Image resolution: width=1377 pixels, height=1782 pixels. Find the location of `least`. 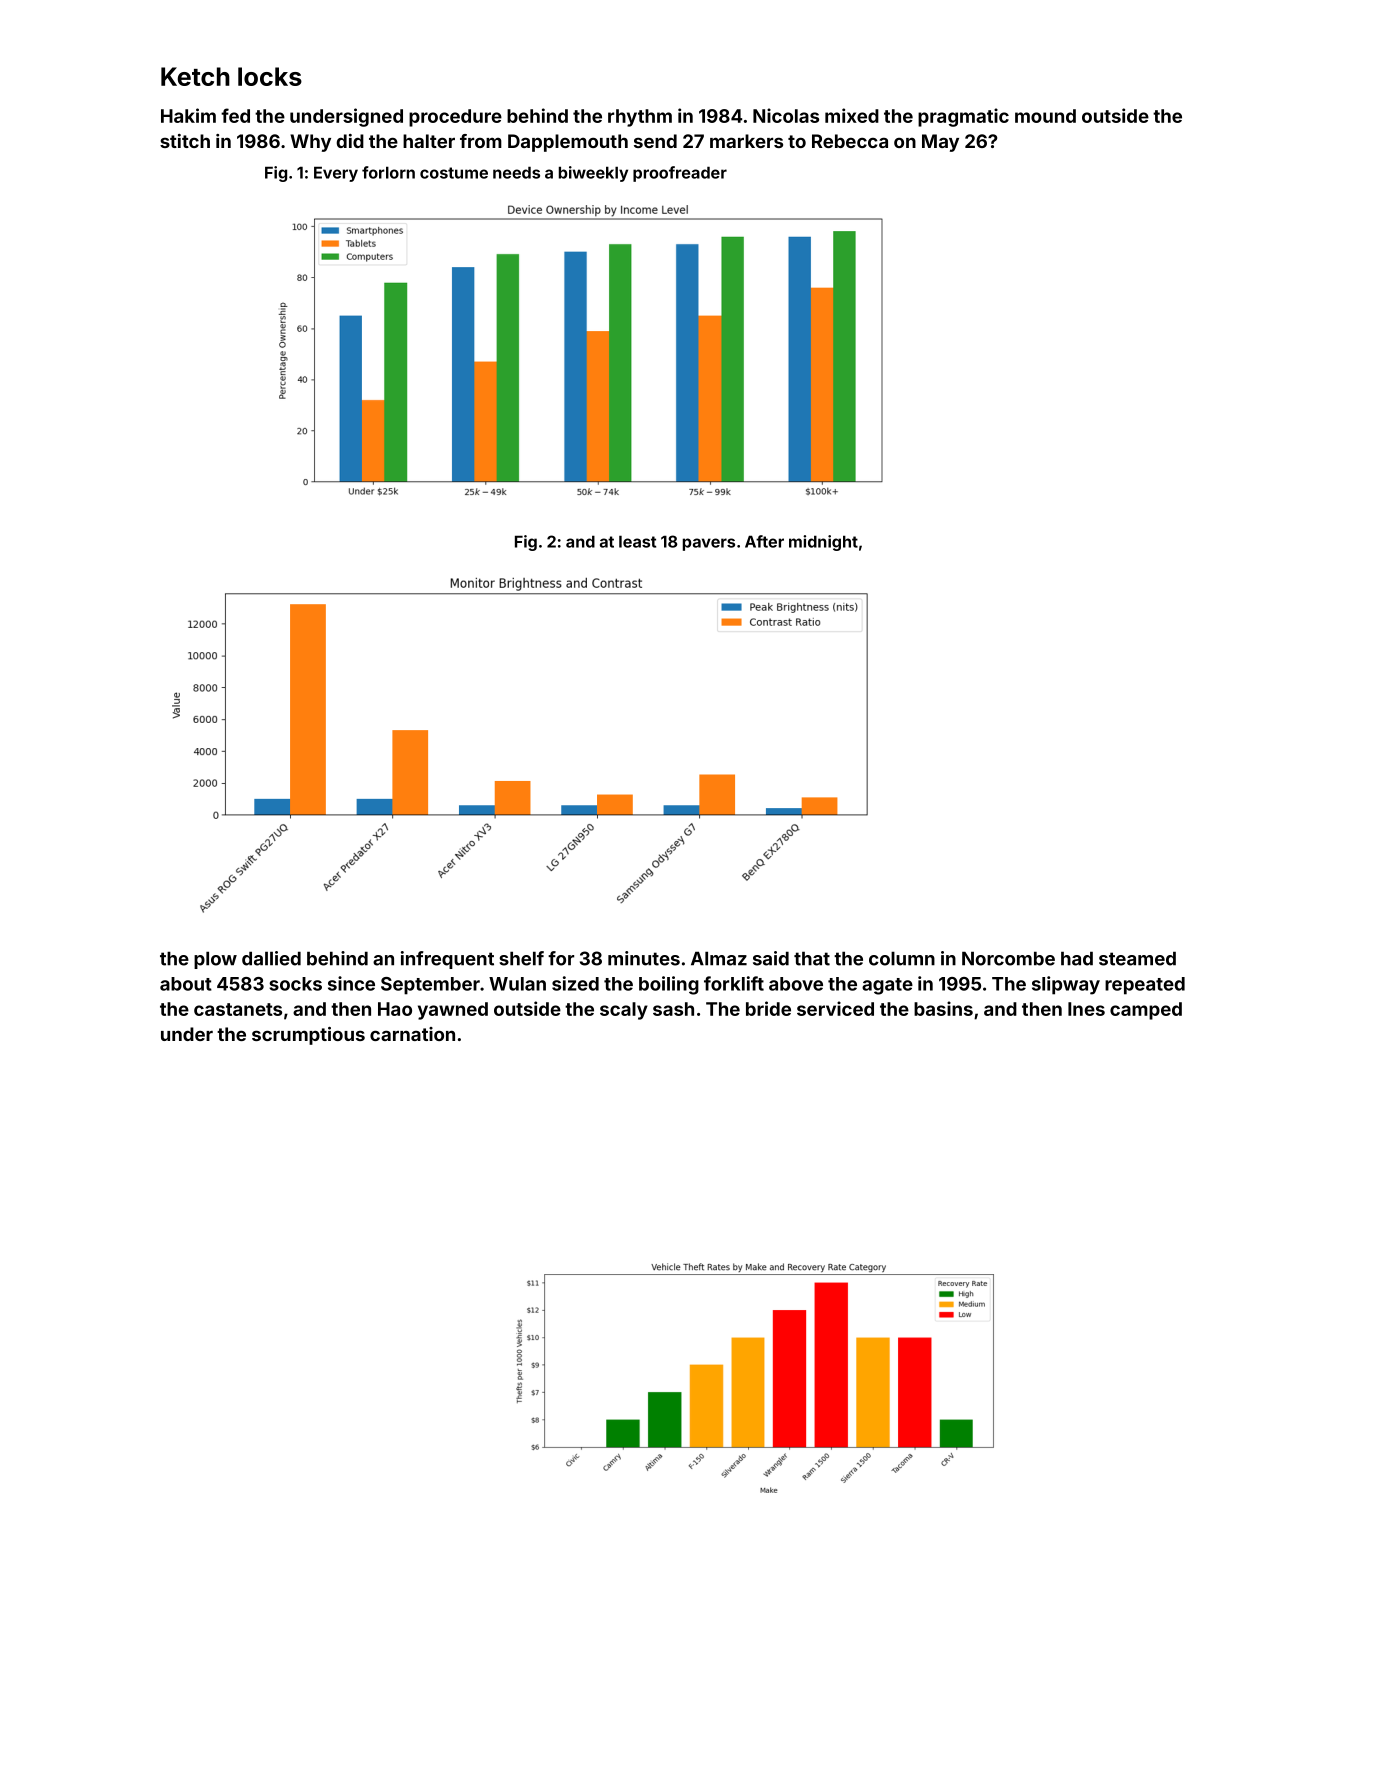

least is located at coordinates (637, 541).
